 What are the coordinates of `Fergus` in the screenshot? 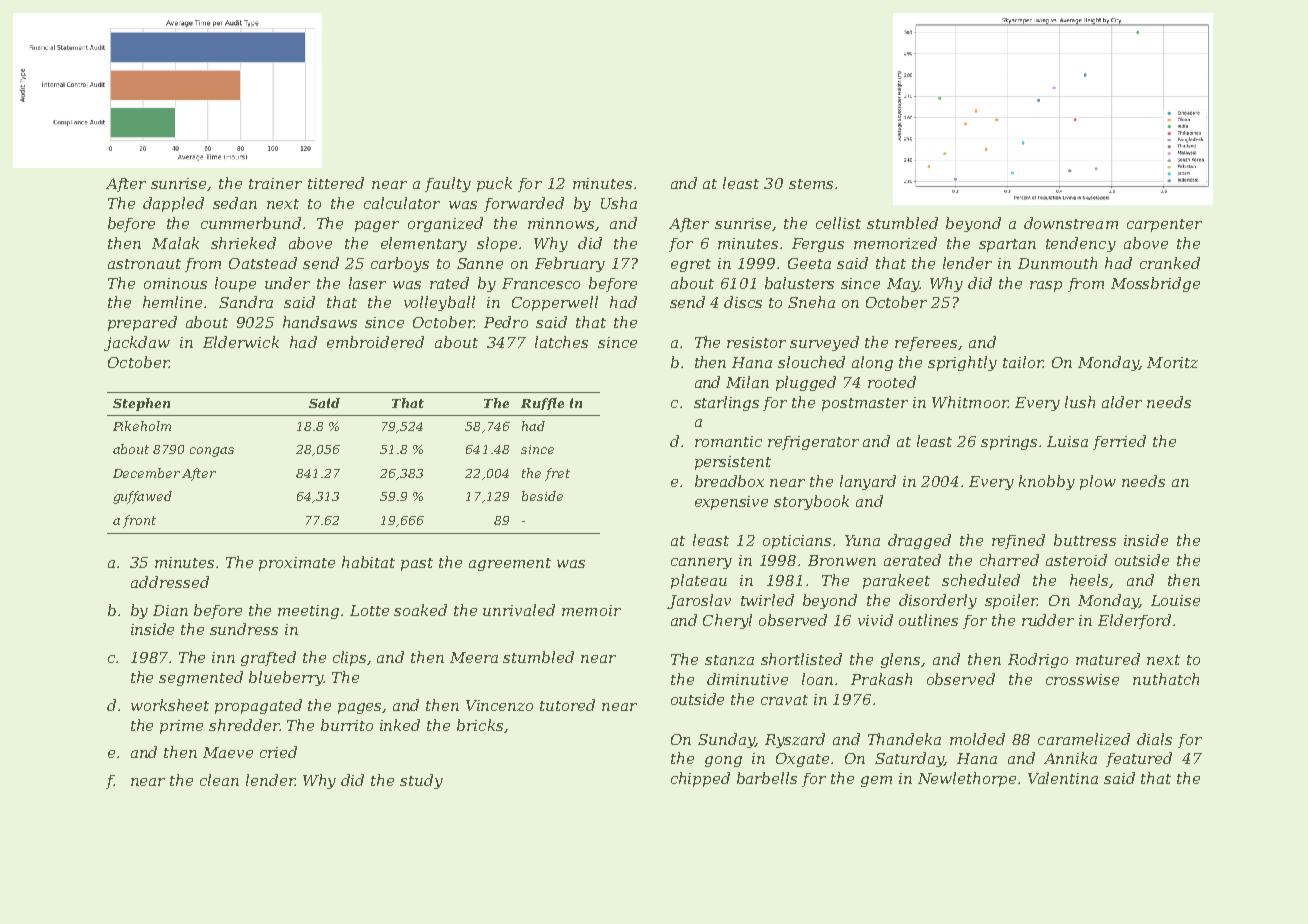 It's located at (818, 245).
